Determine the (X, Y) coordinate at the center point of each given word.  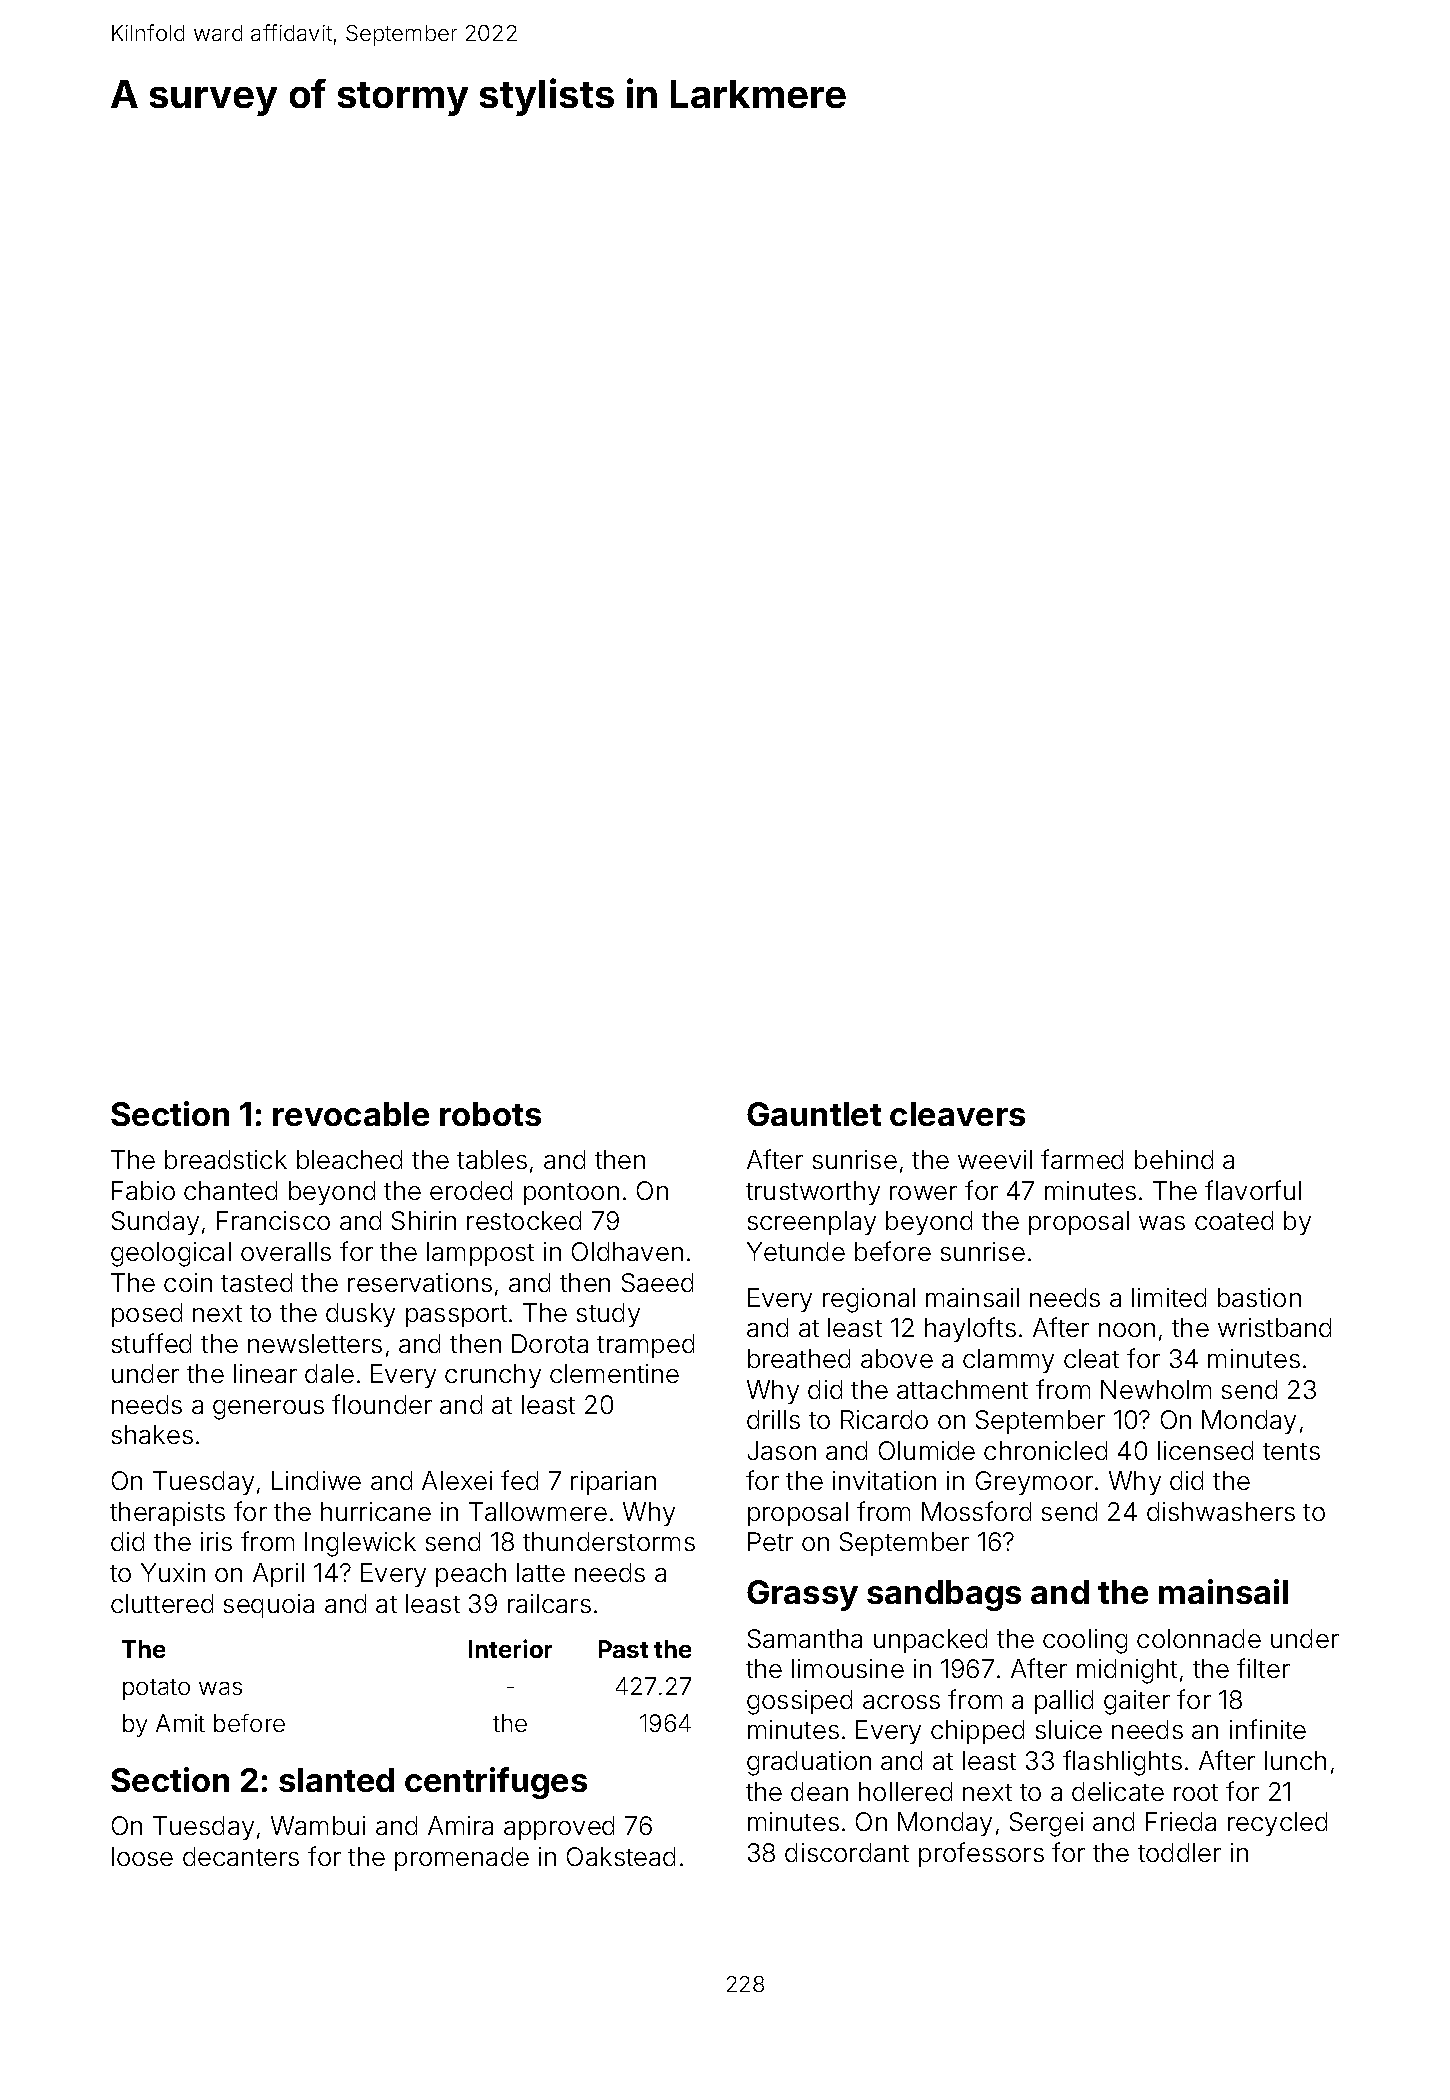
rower (923, 1193)
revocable (351, 1114)
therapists (167, 1514)
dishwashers (1221, 1511)
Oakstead (621, 1856)
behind (1174, 1159)
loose (142, 1856)
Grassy (802, 1595)
